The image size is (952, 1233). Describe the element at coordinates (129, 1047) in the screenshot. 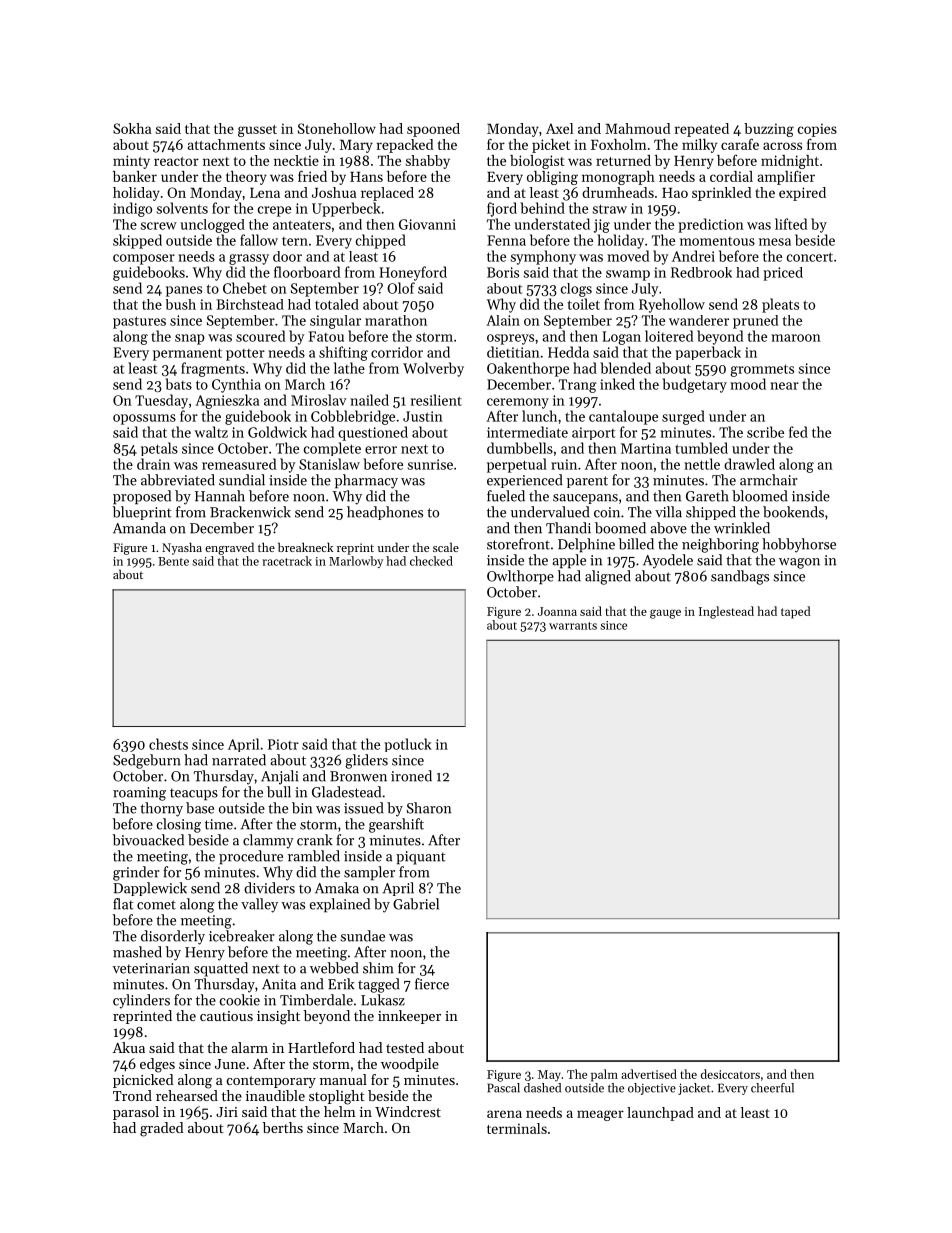

I see `Akua` at that location.
